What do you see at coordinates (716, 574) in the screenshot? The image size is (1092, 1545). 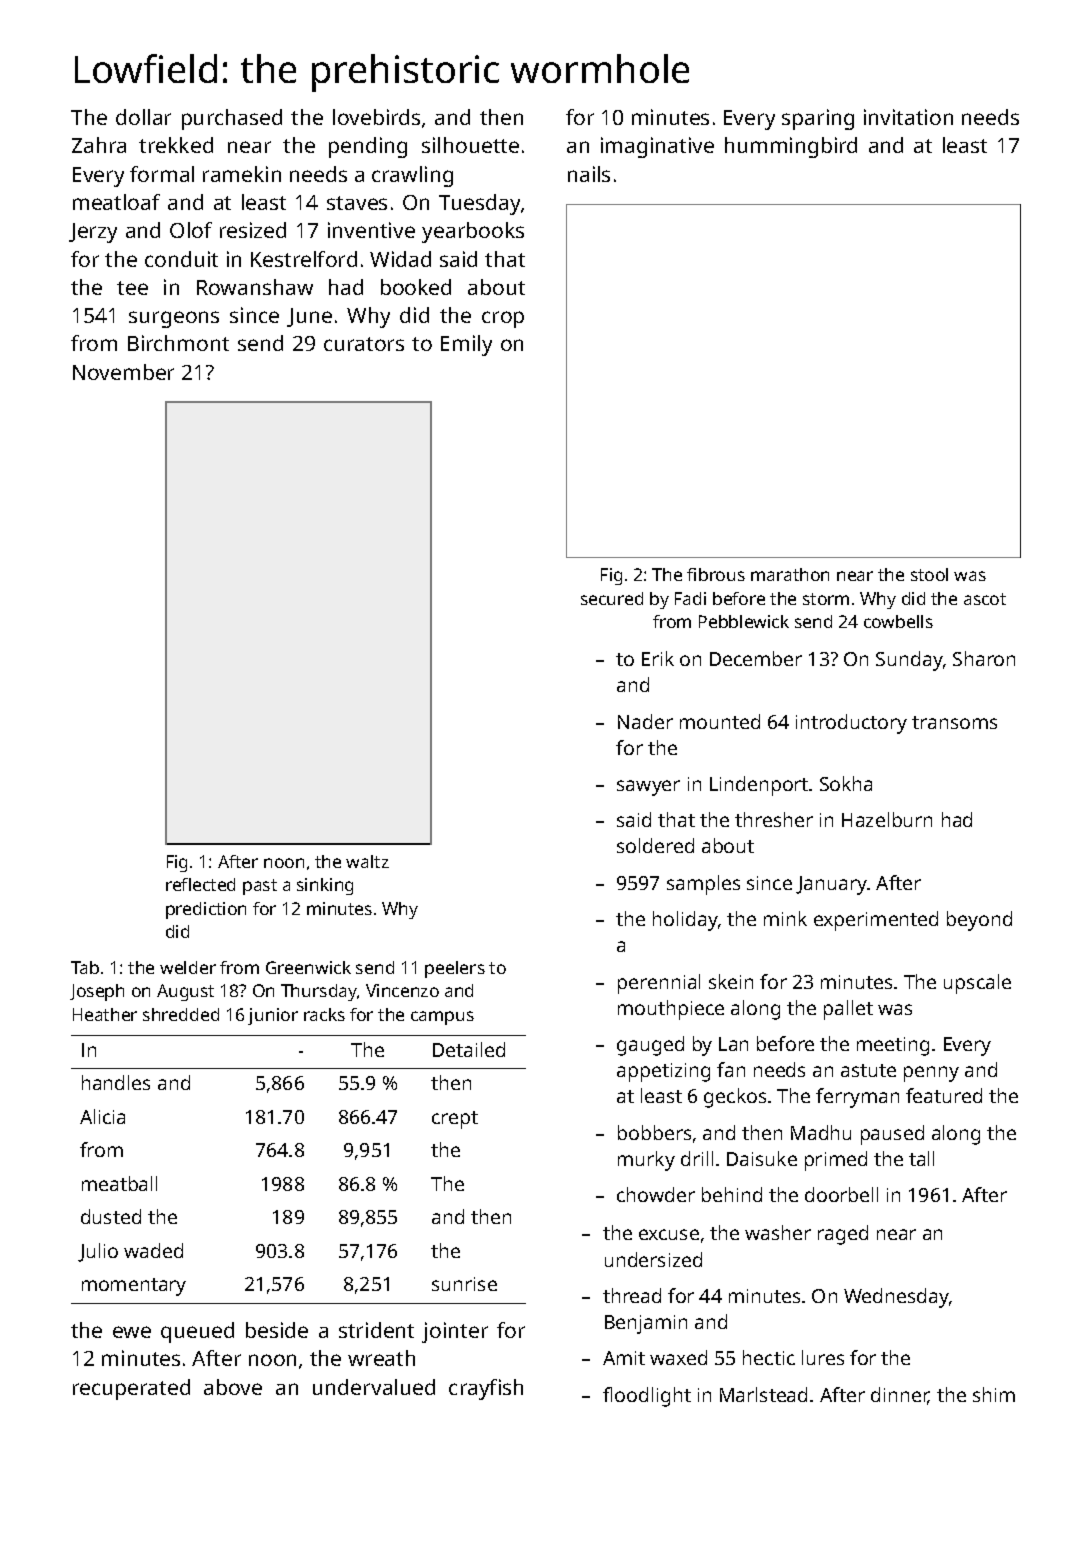 I see `fibrous` at bounding box center [716, 574].
